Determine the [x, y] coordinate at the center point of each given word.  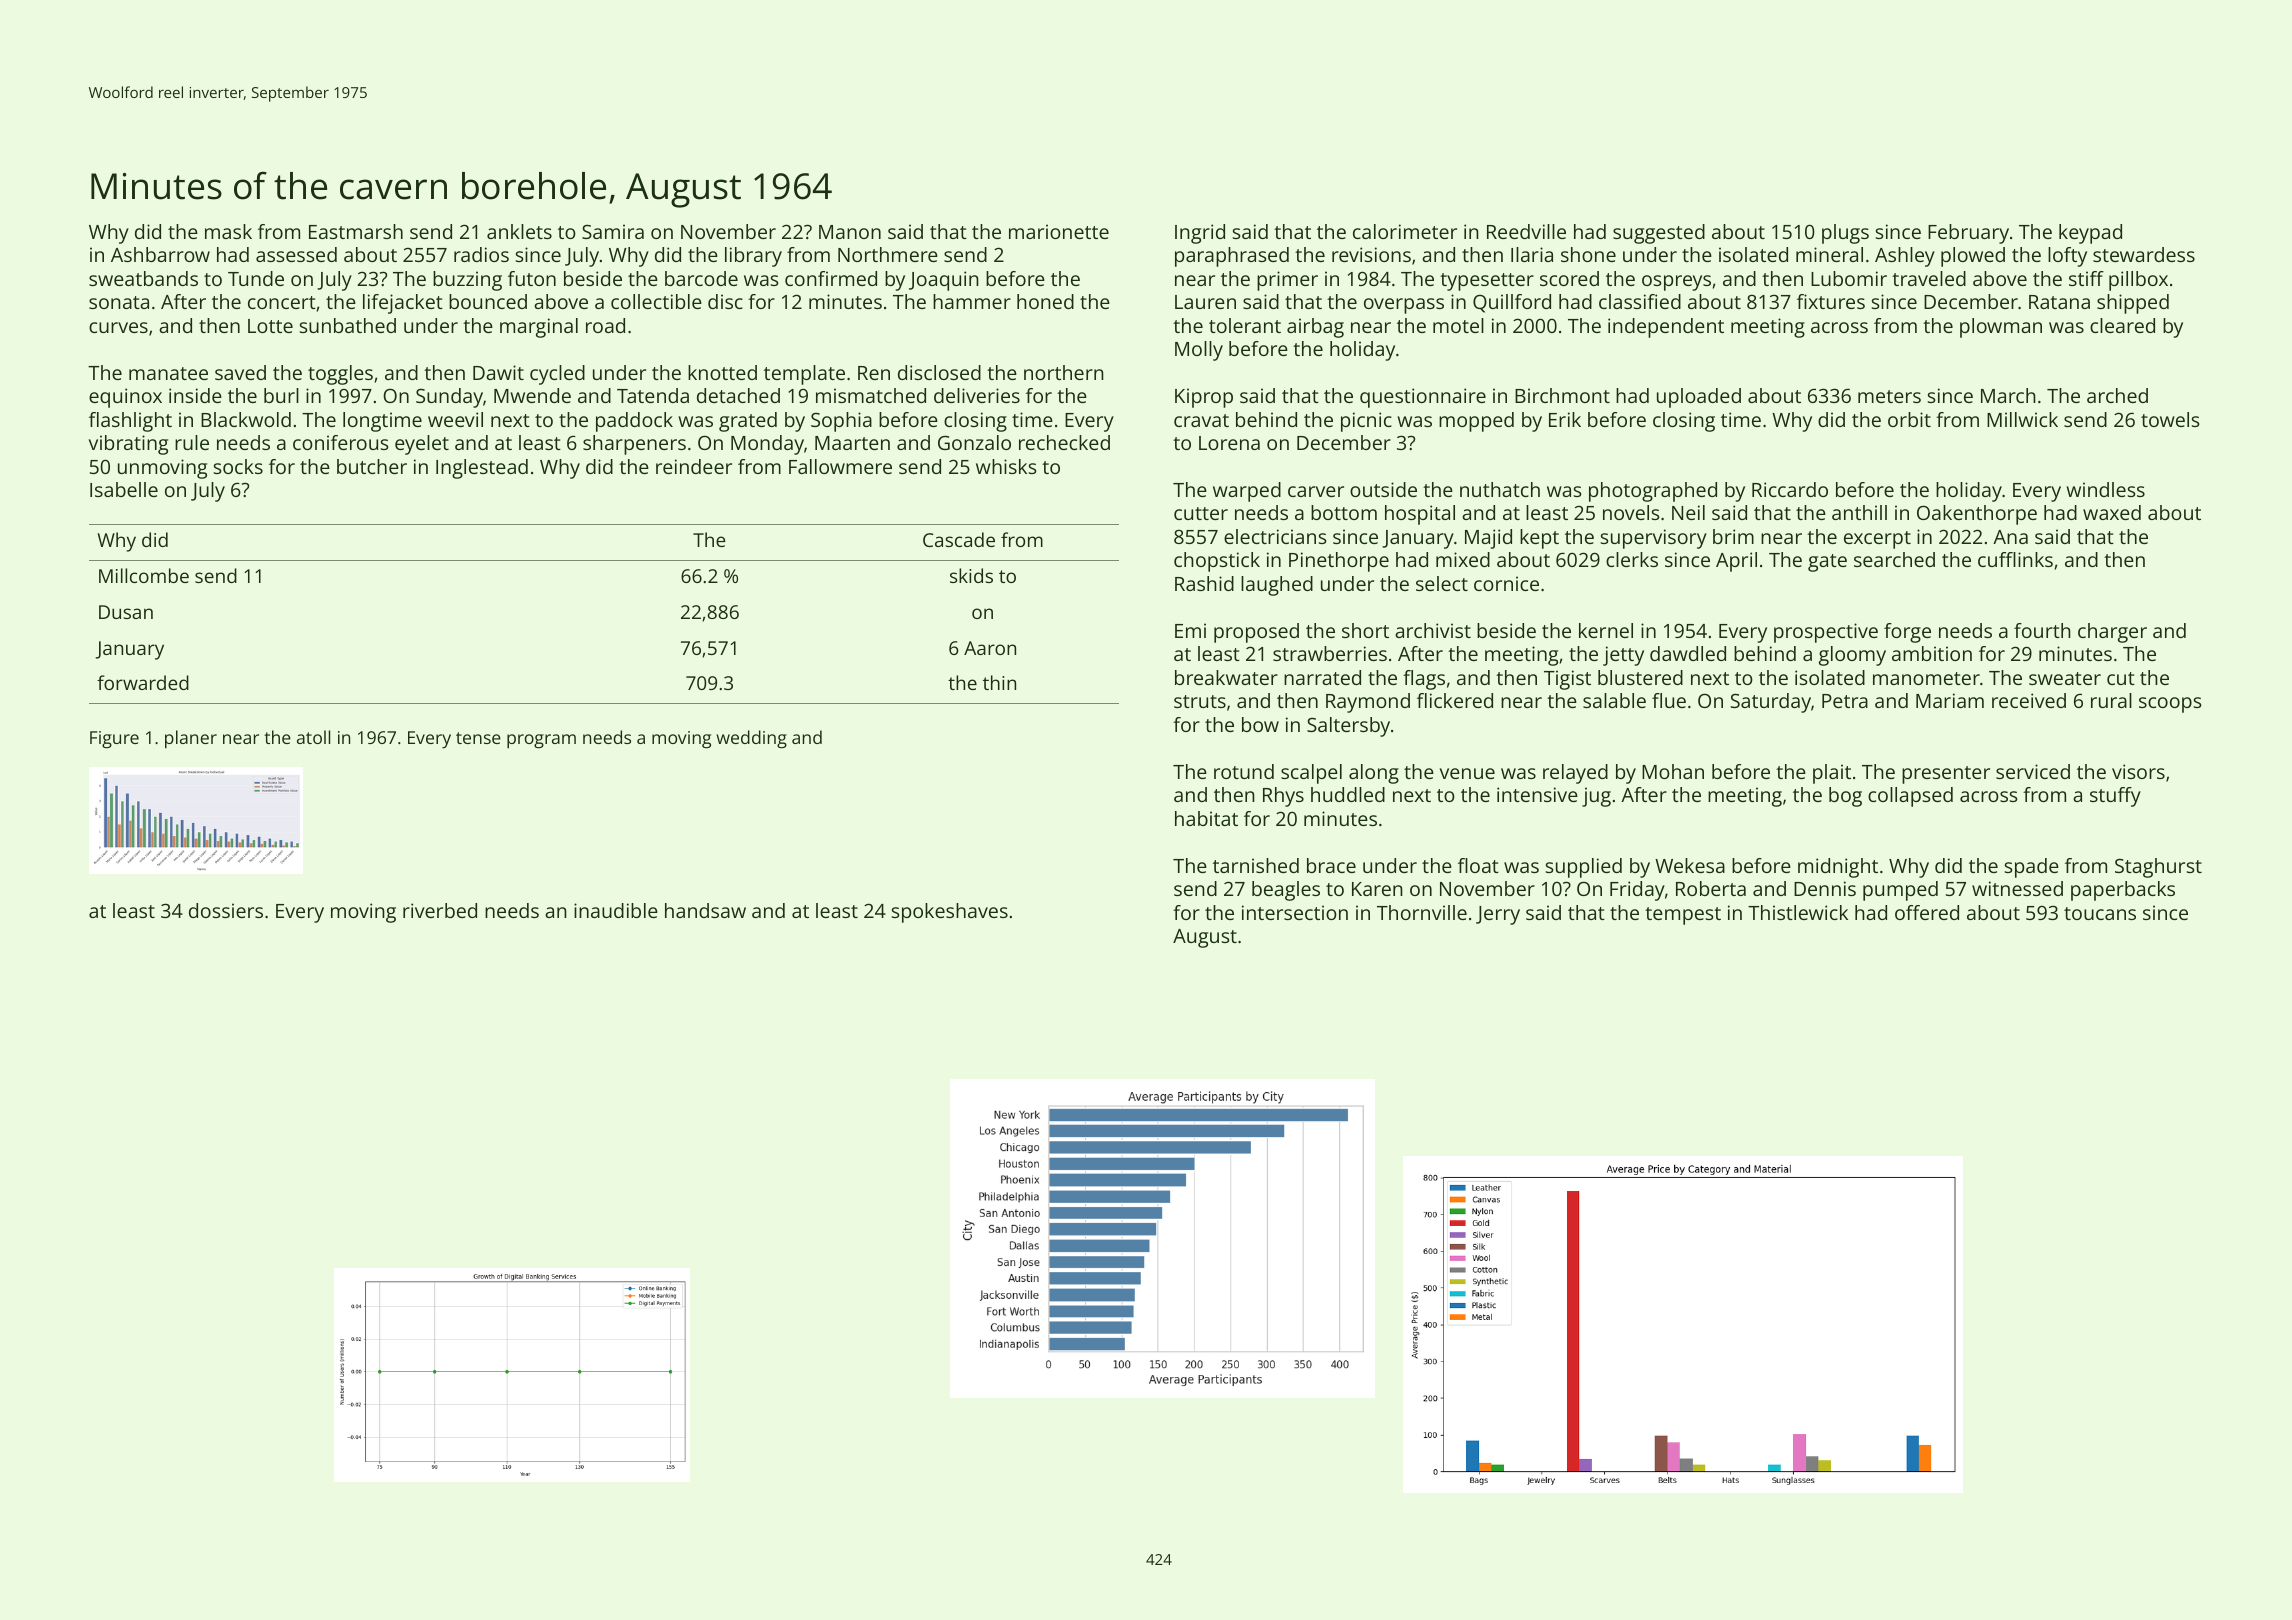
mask [228, 231]
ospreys [1676, 283]
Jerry [1498, 915]
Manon [850, 232]
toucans [2100, 913]
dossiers [226, 910]
